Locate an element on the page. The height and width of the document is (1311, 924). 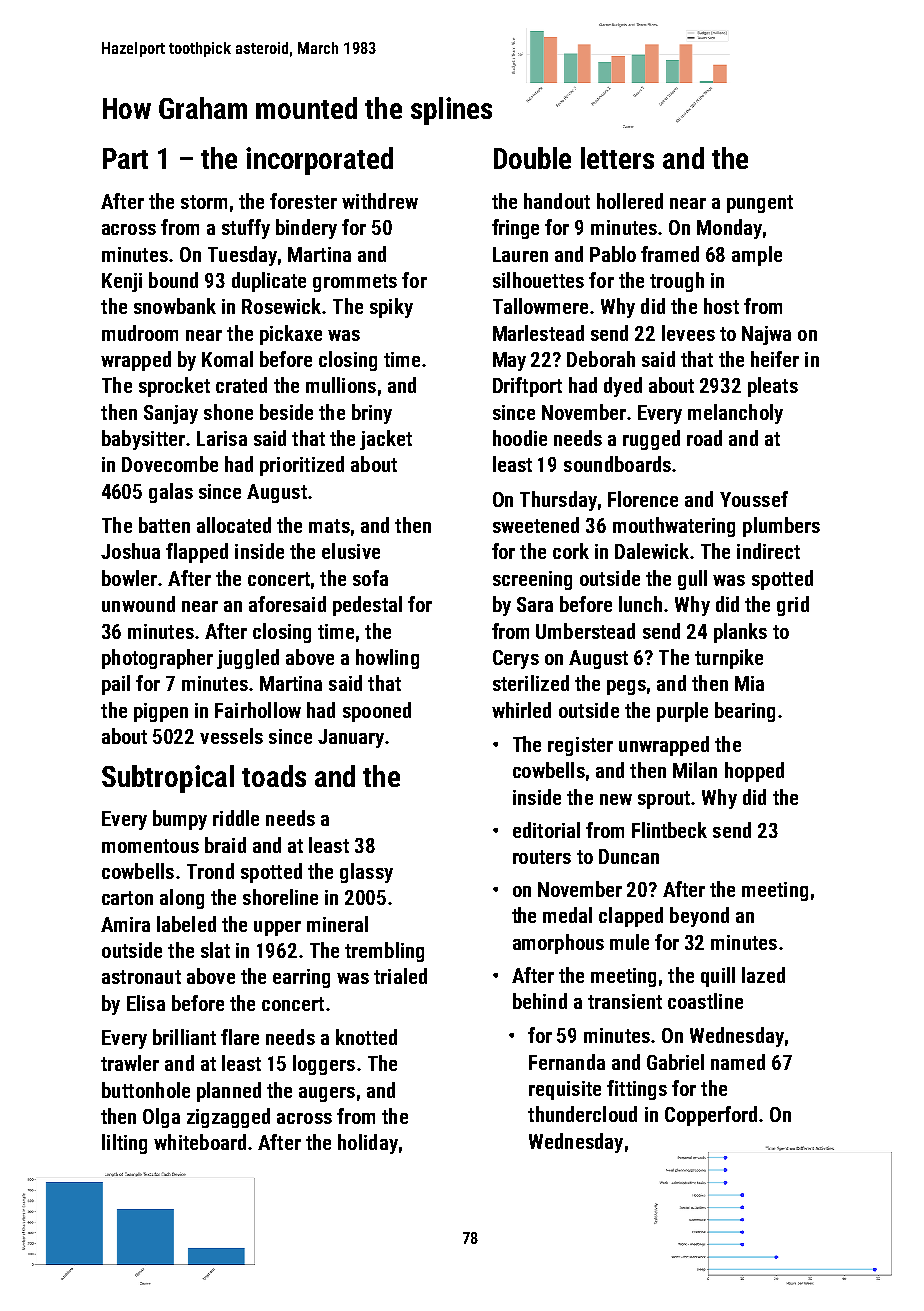
letters is located at coordinates (617, 158).
